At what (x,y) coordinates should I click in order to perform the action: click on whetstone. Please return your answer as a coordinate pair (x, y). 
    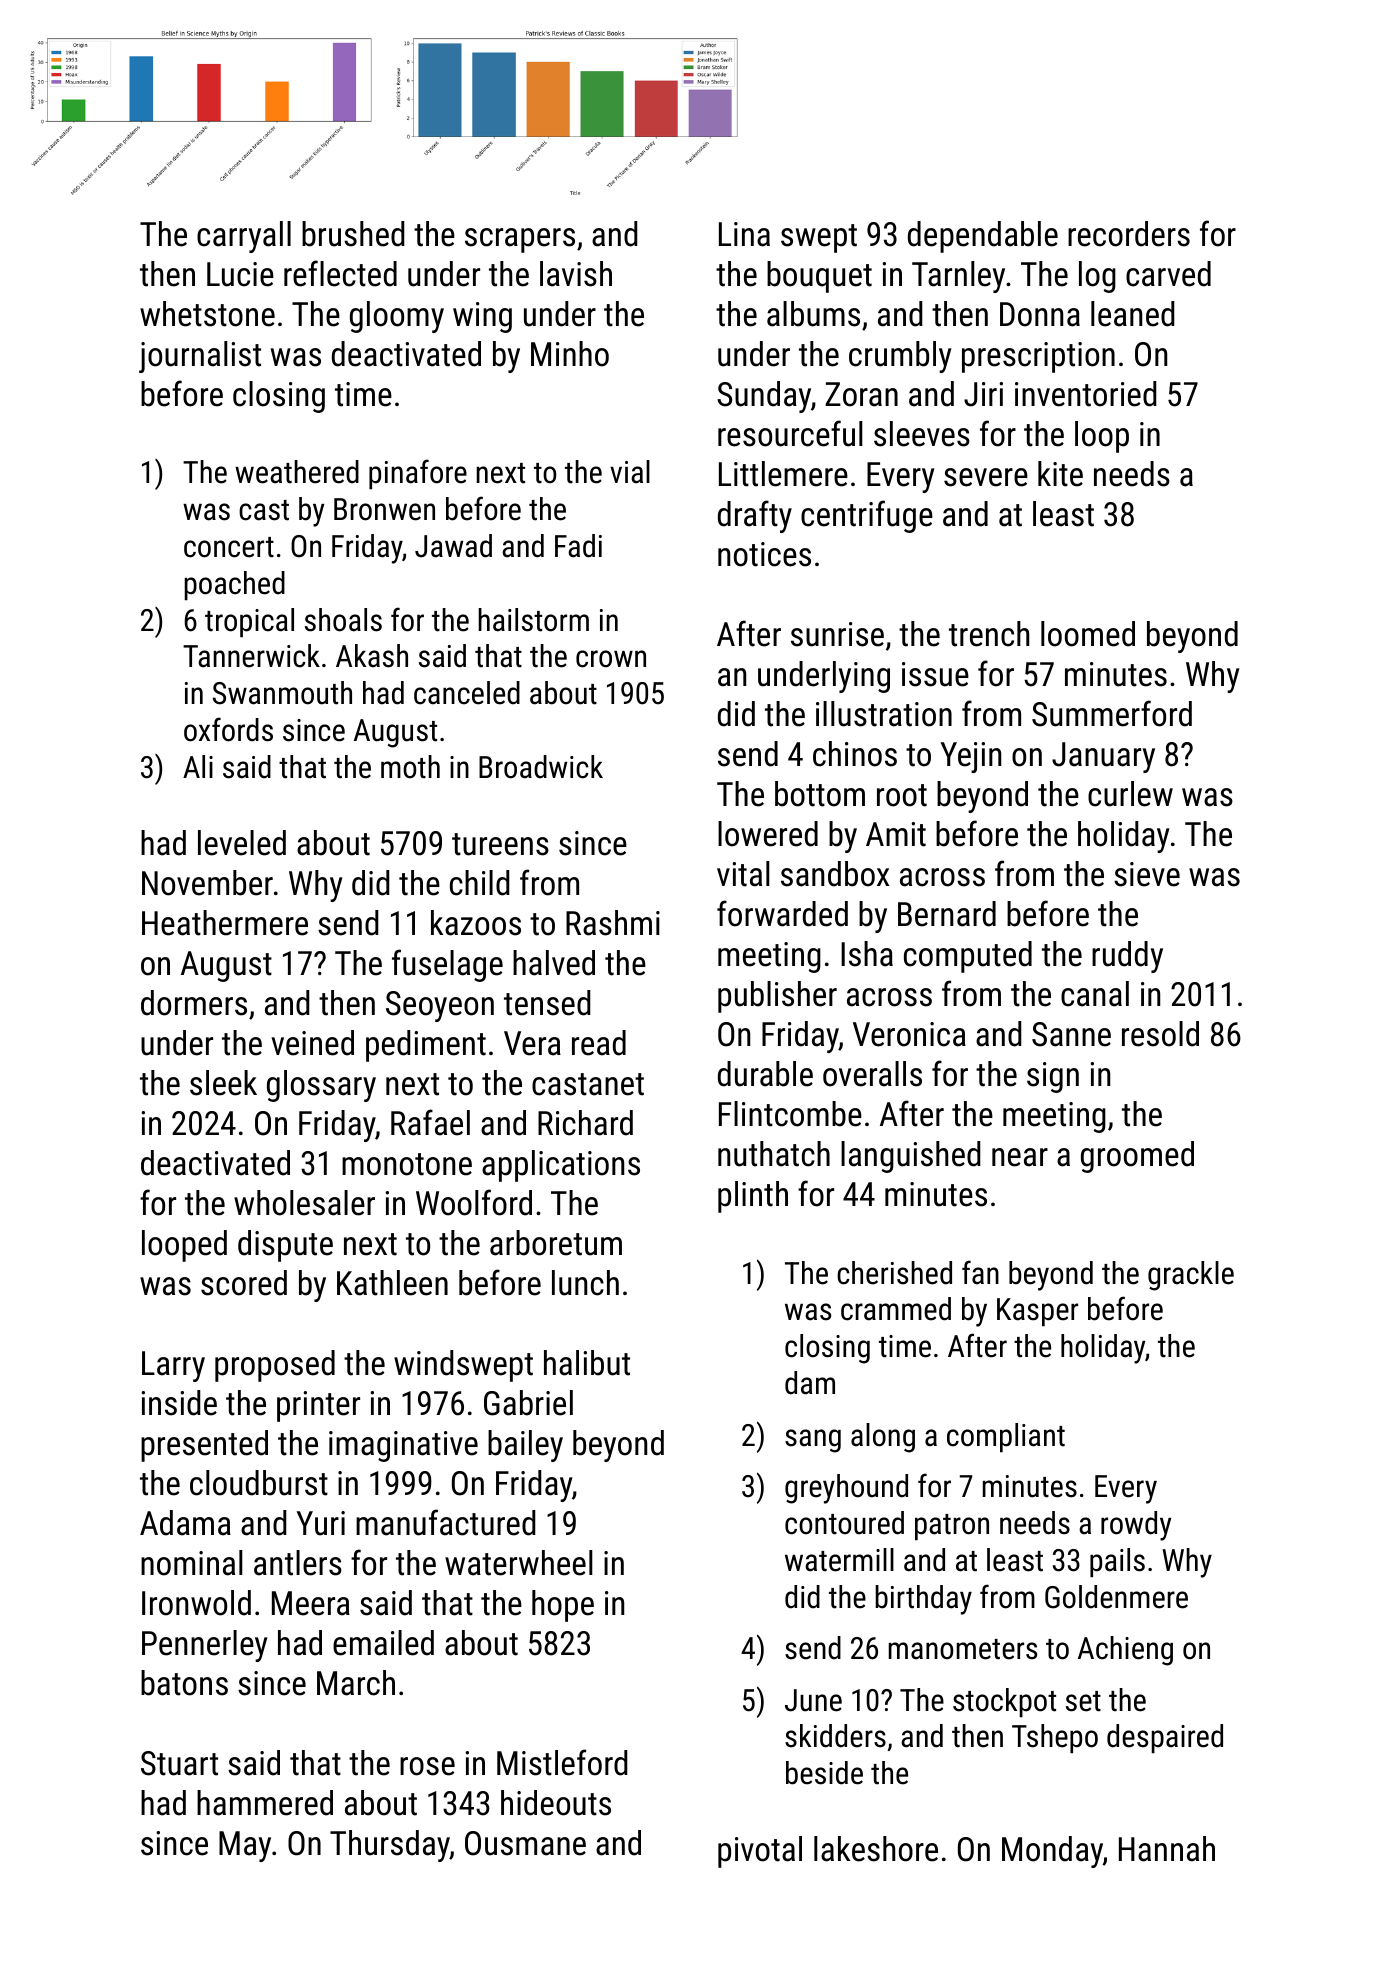
    Looking at the image, I should click on (207, 314).
